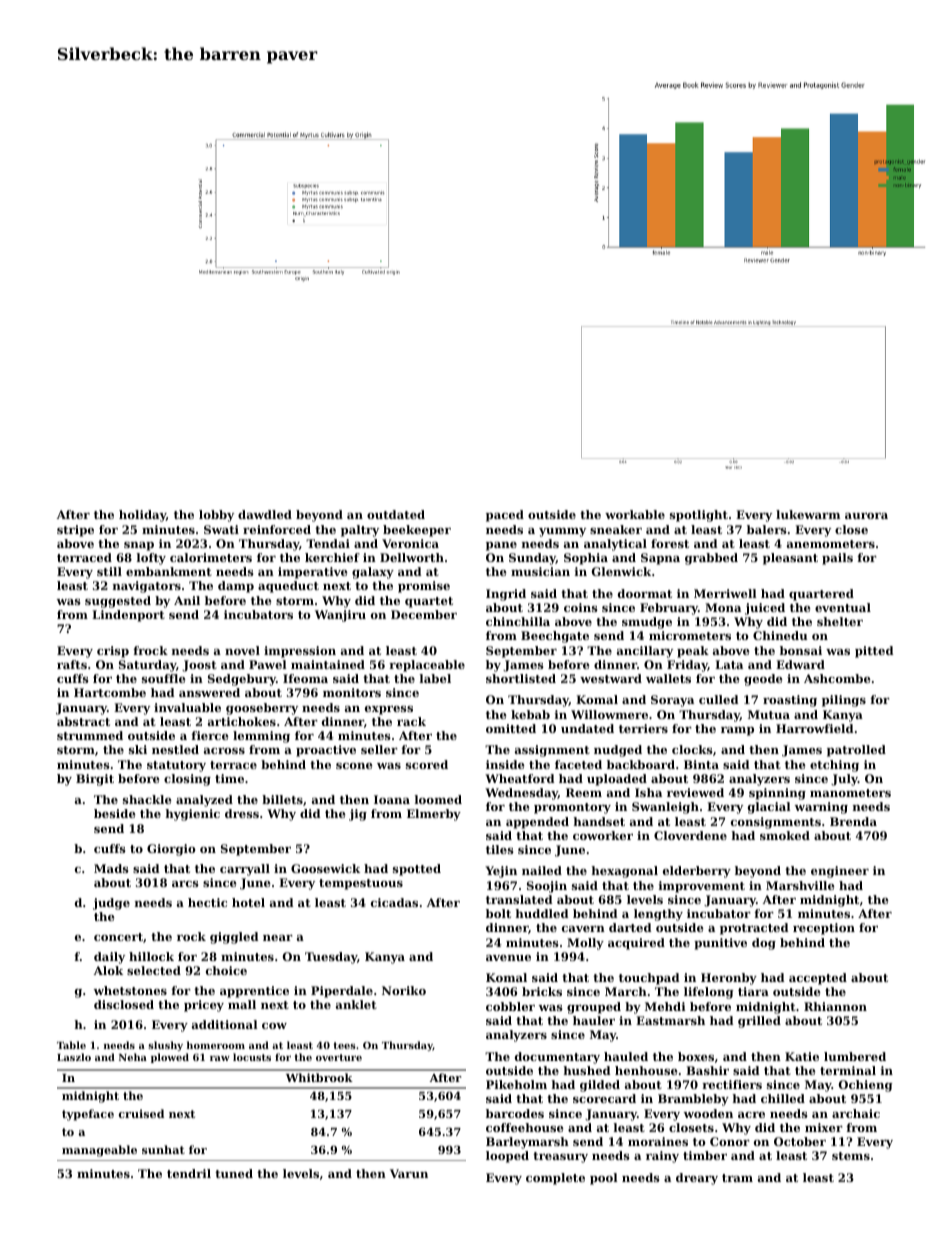 The height and width of the screenshot is (1233, 952). I want to click on still, so click(109, 571).
